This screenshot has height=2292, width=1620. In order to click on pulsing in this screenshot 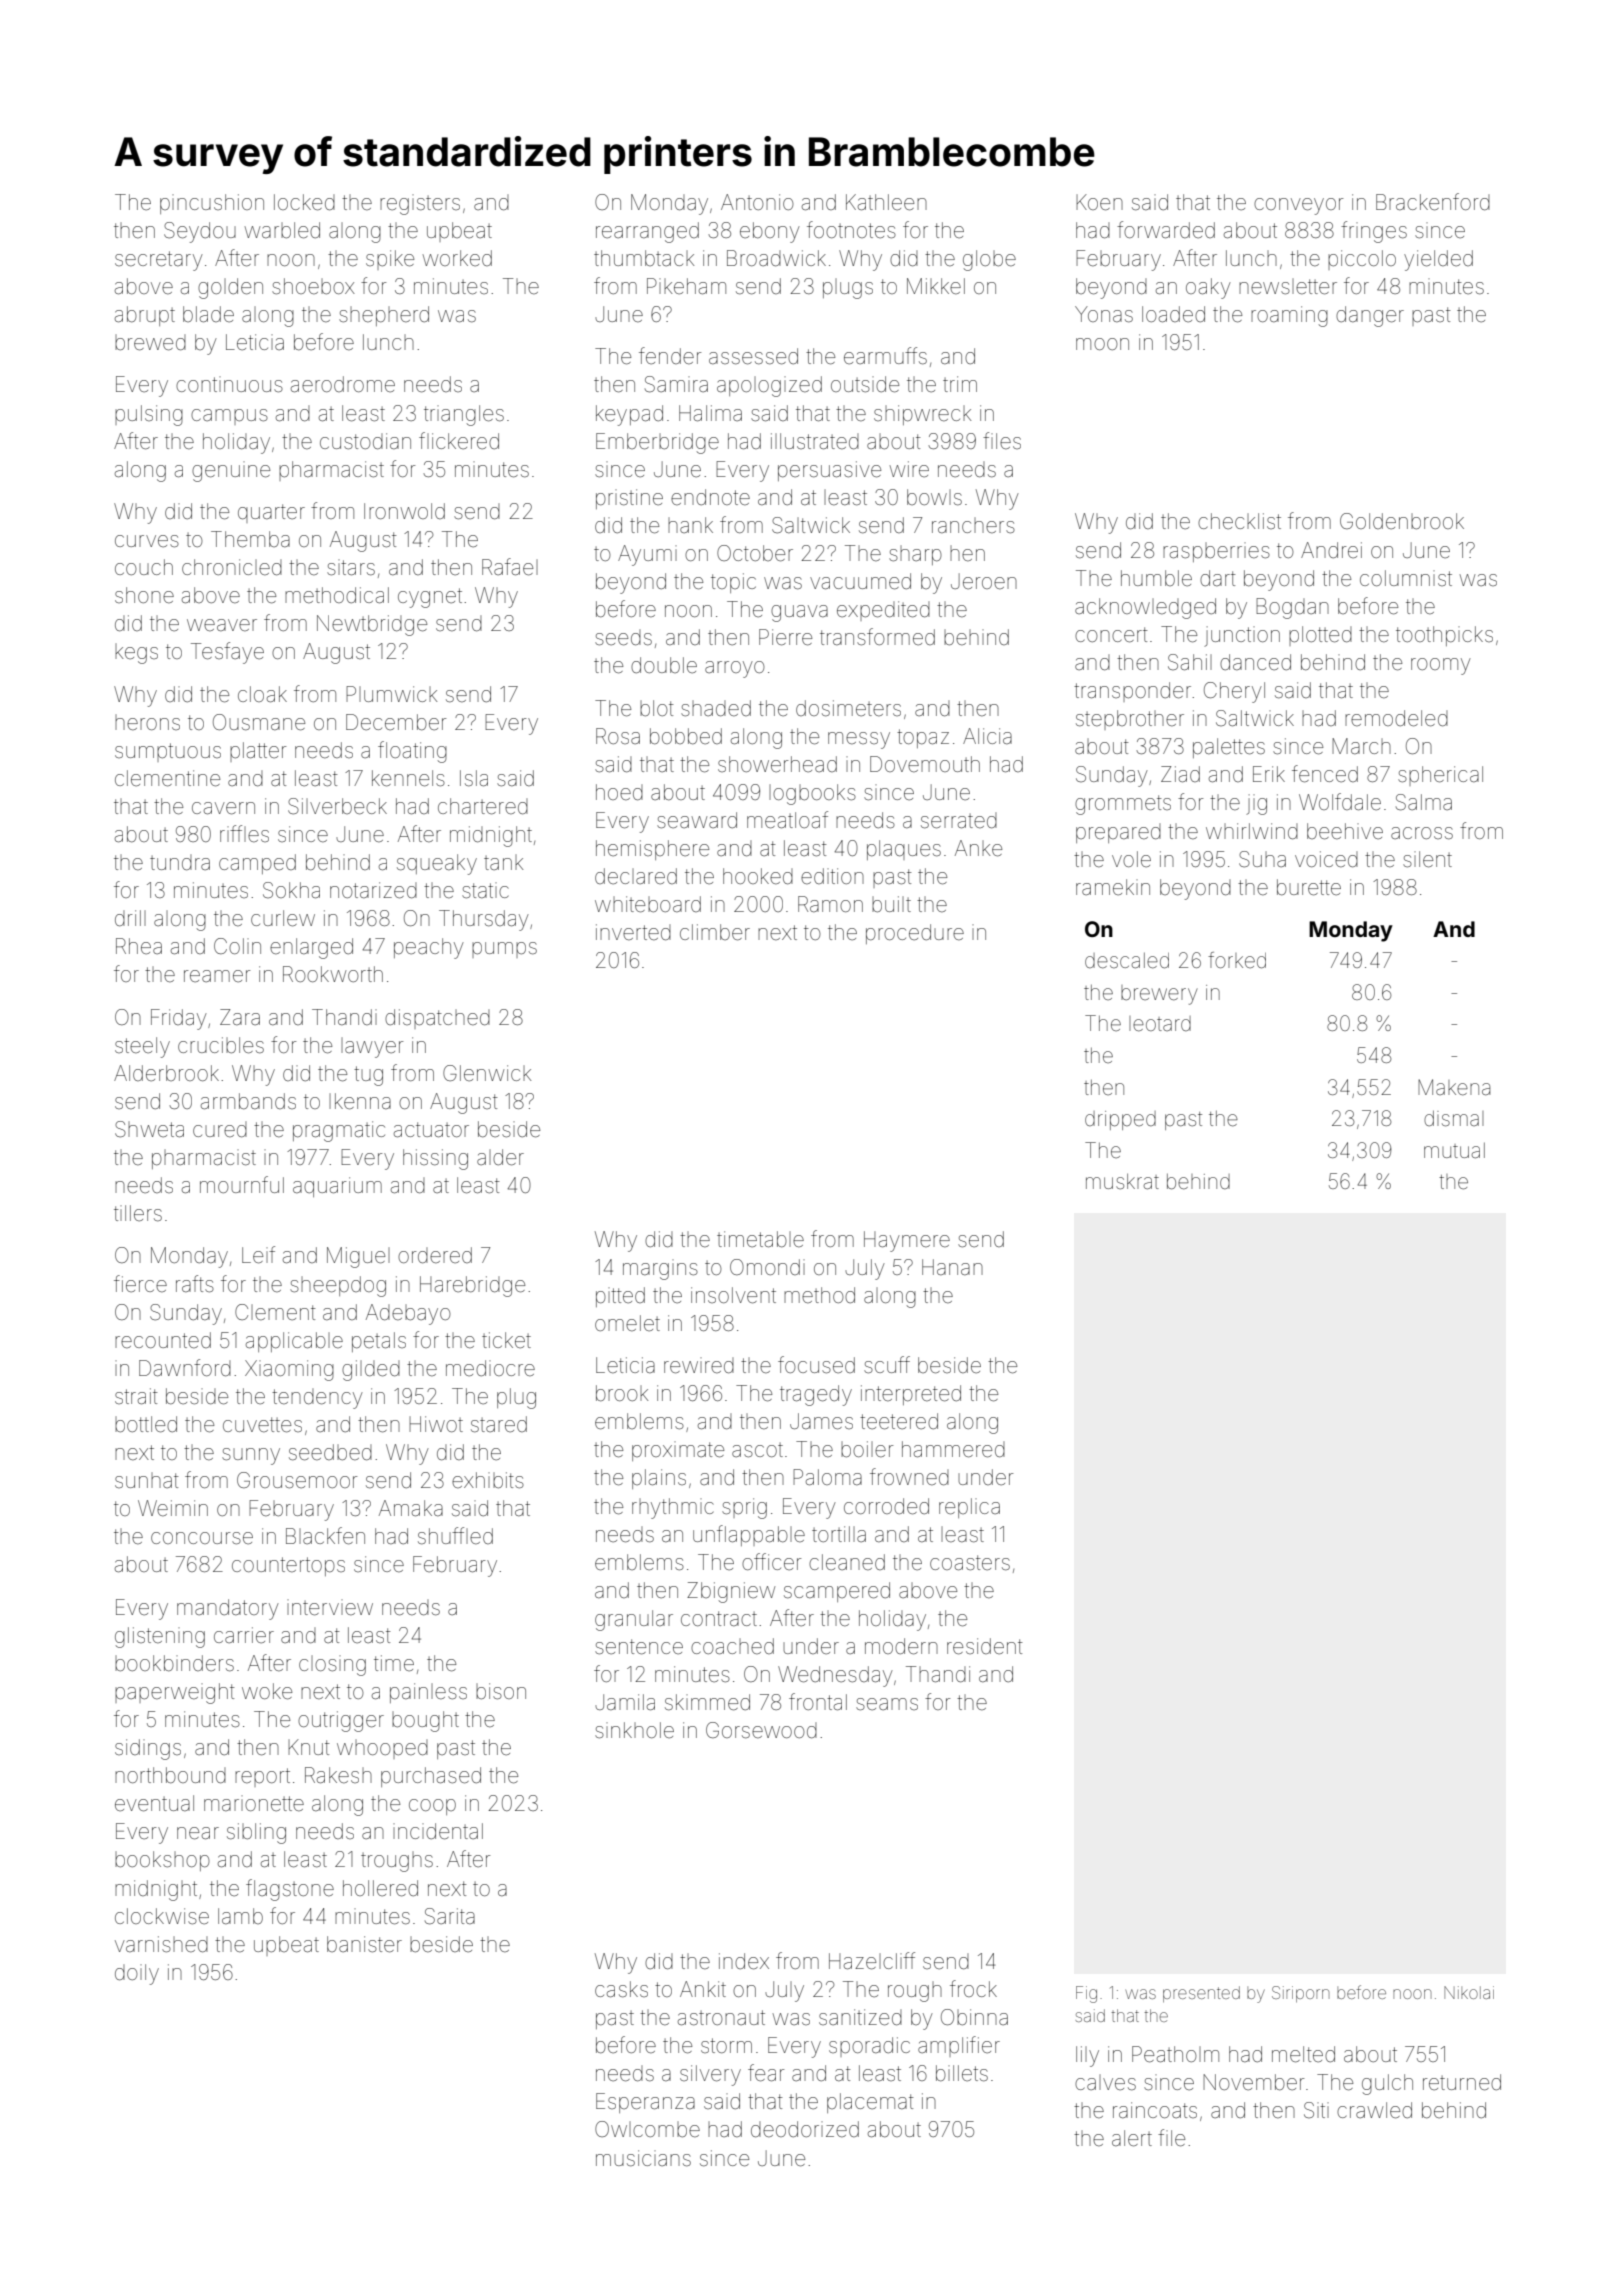, I will do `click(149, 415)`.
